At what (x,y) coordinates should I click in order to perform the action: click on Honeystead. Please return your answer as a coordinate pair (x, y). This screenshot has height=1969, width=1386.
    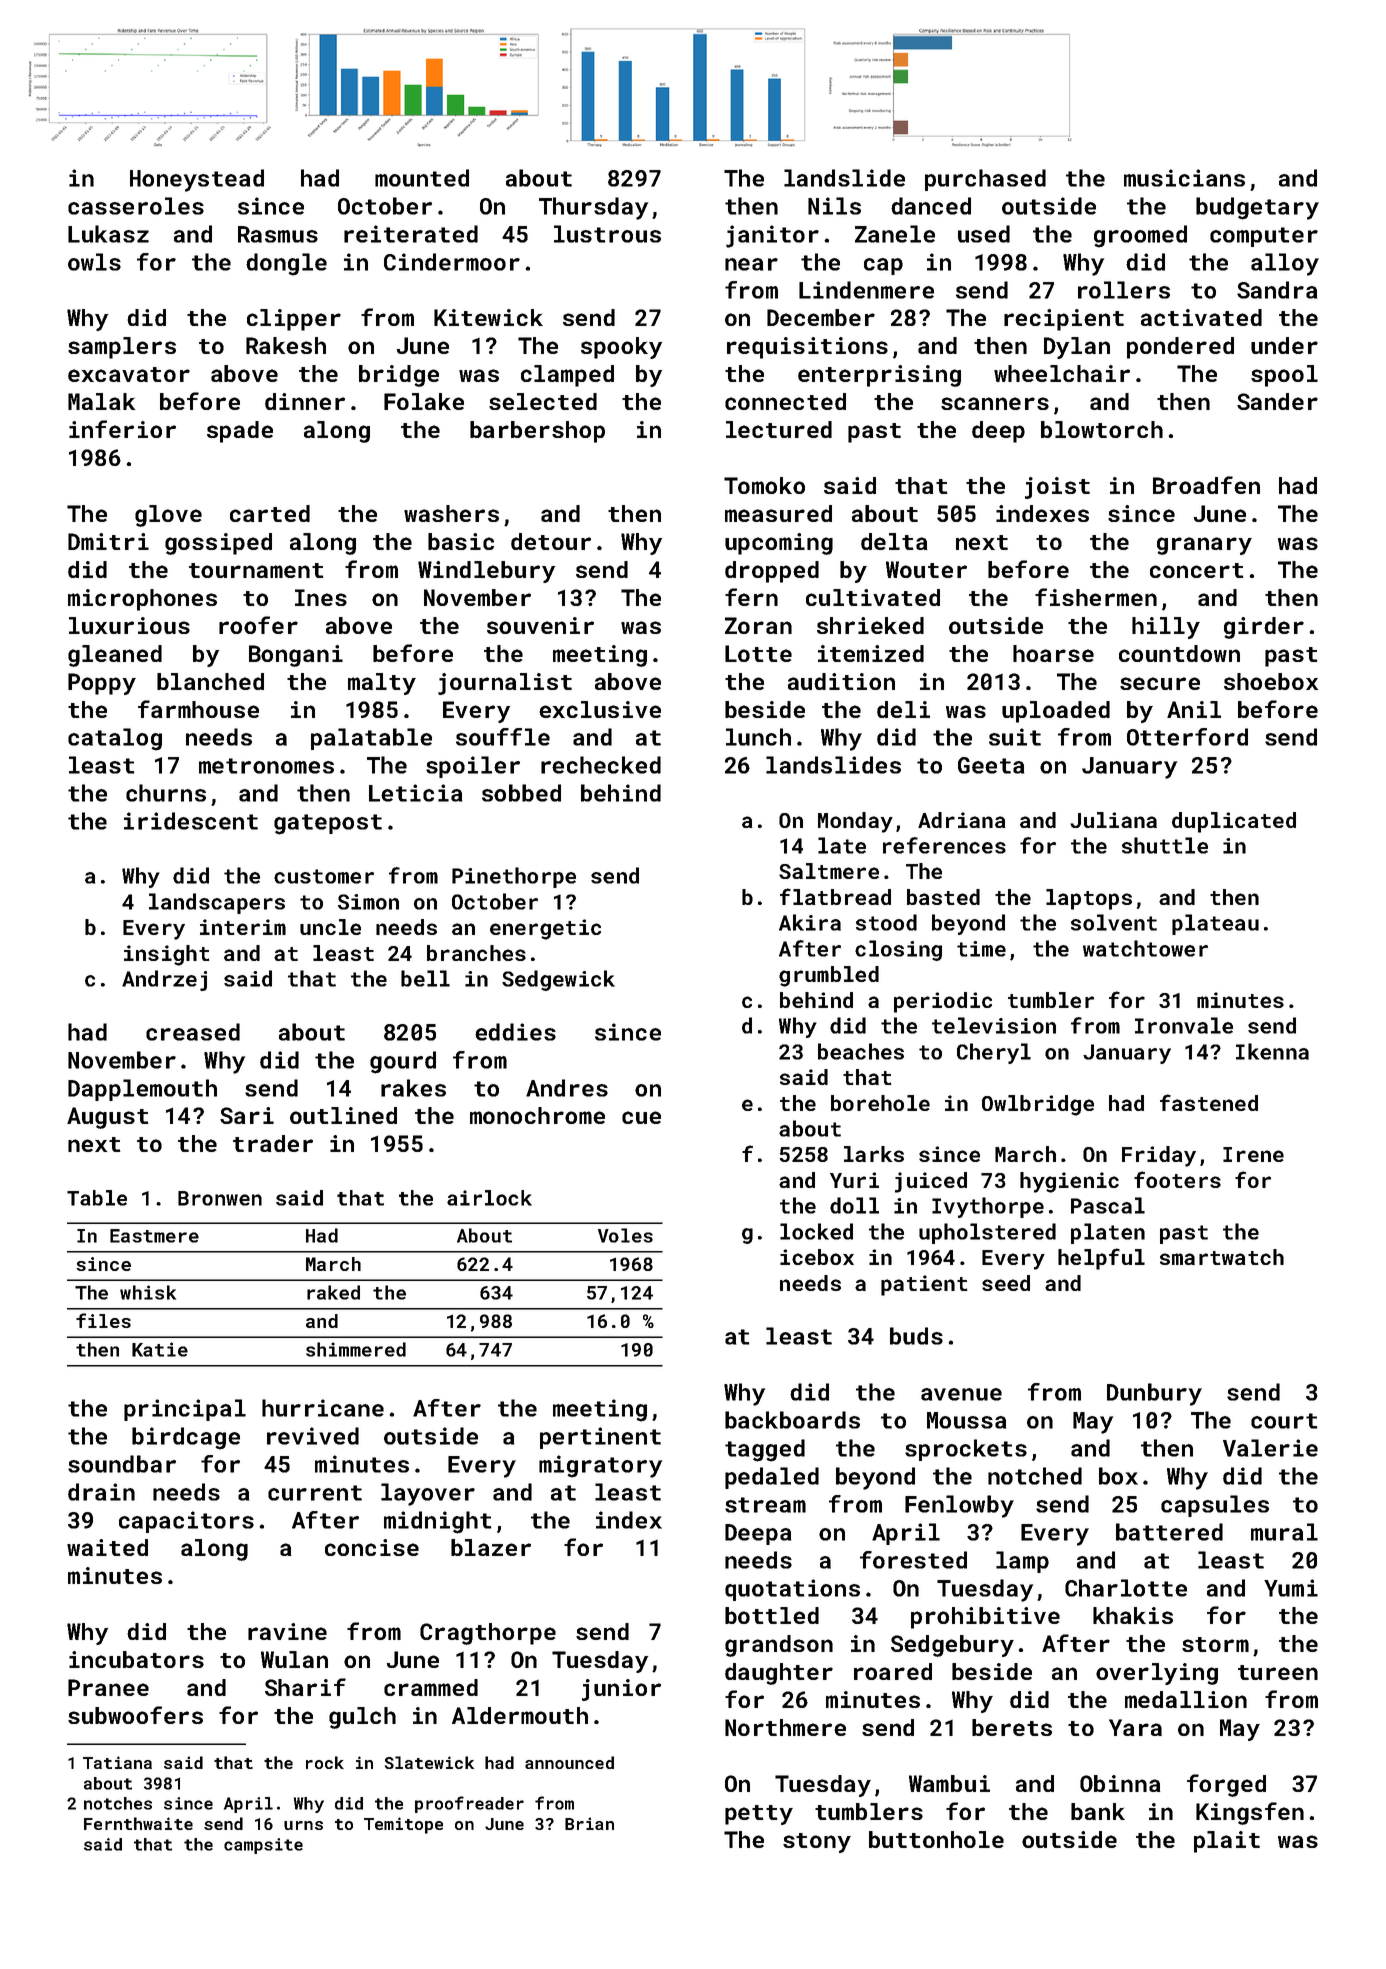
    Looking at the image, I should click on (197, 180).
